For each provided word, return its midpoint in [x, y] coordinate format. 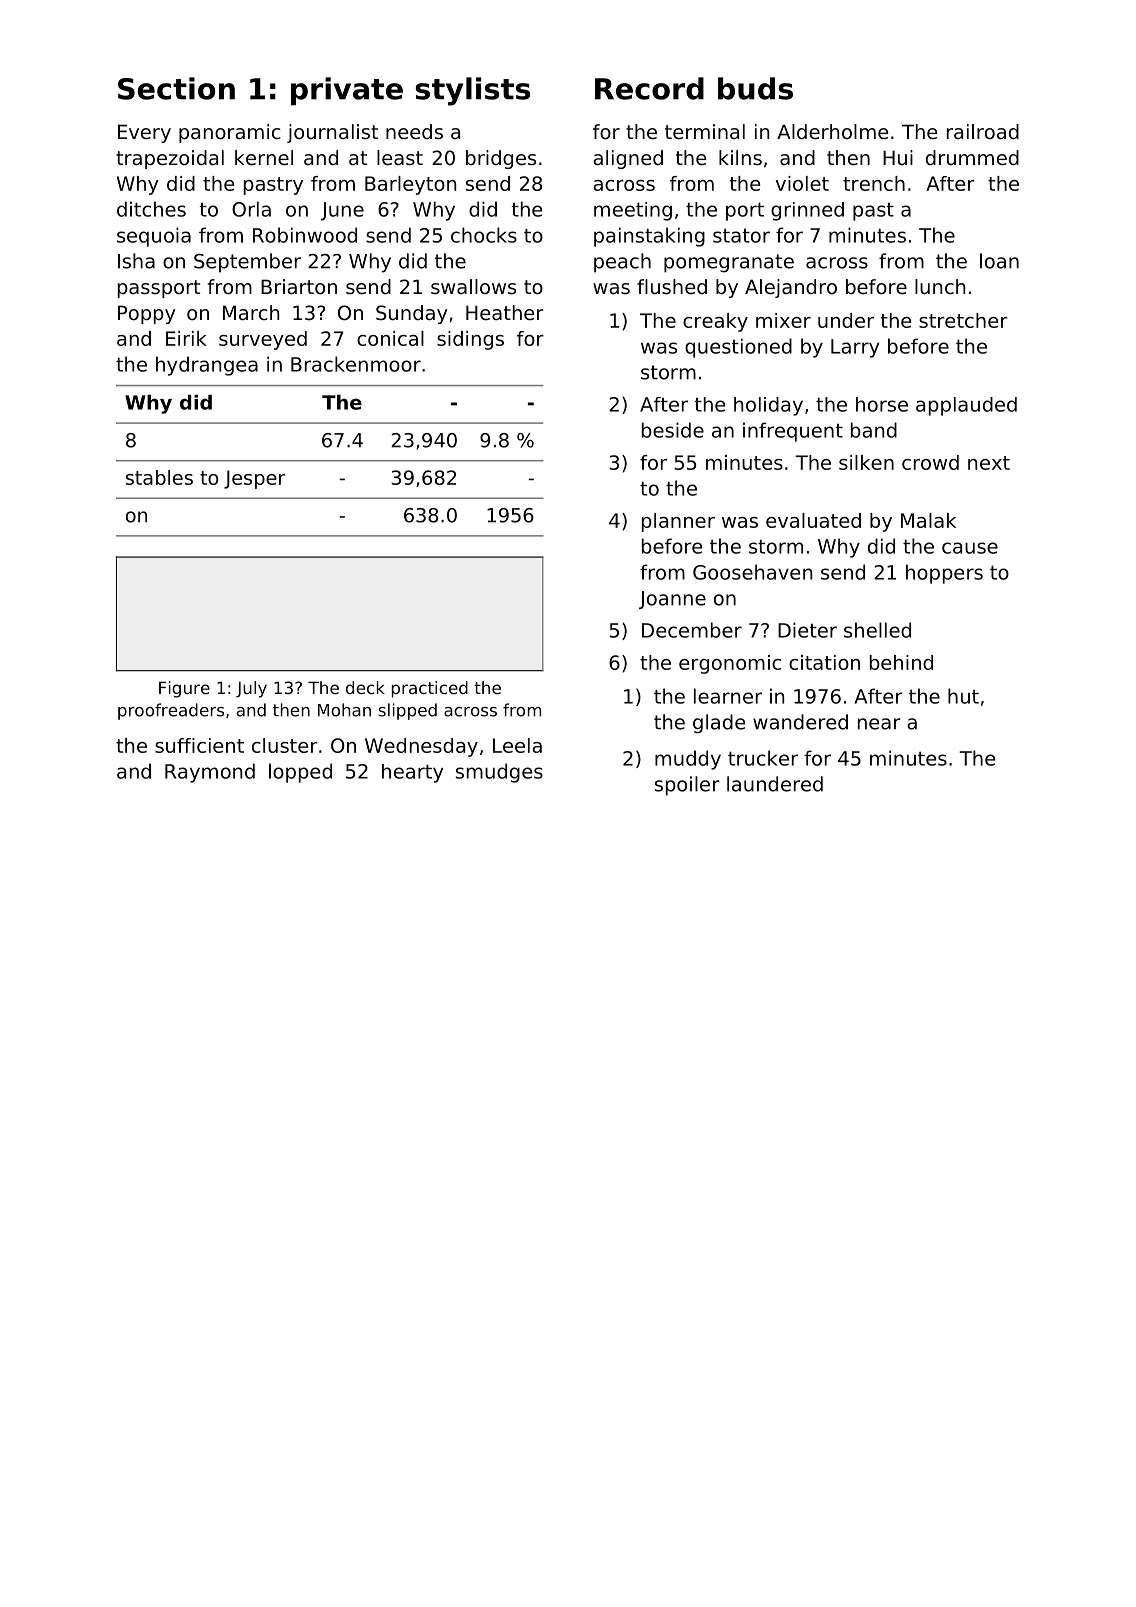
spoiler [687, 786]
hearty [412, 773]
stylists [473, 91]
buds [755, 88]
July [251, 689]
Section [176, 88]
